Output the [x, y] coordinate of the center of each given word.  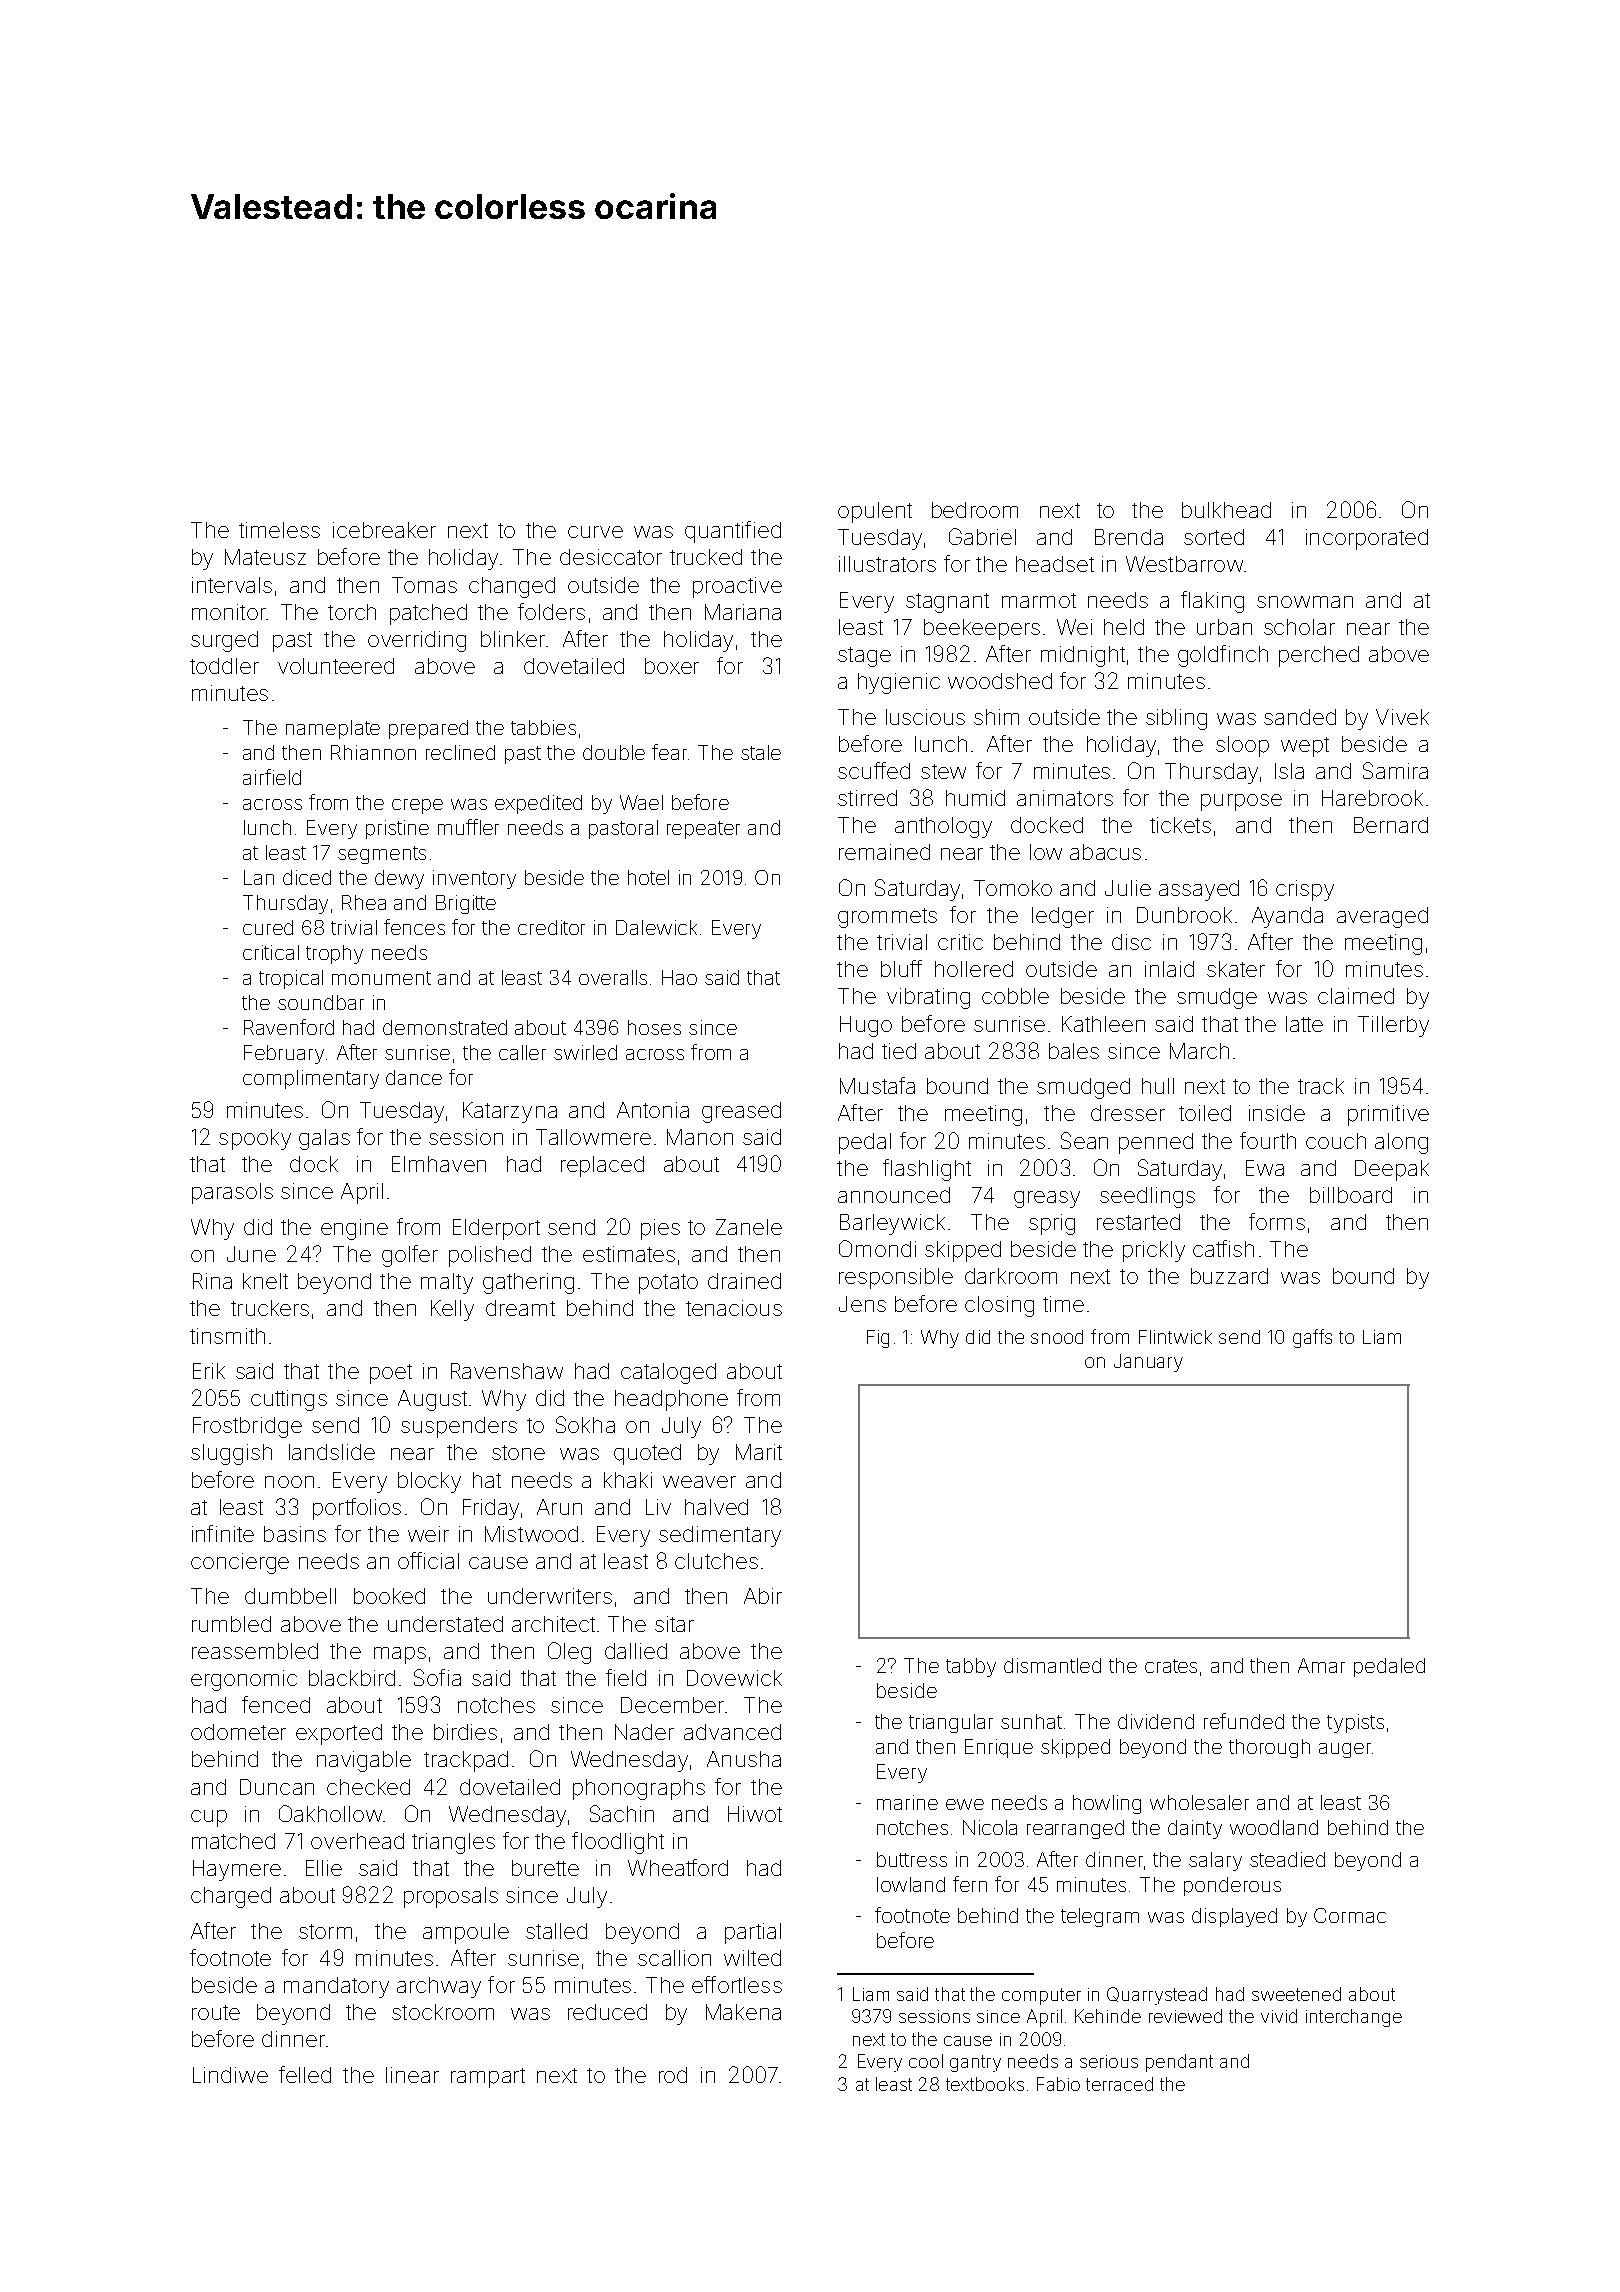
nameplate [333, 729]
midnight [1083, 656]
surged [224, 641]
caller [522, 1052]
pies [660, 1229]
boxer [672, 666]
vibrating [928, 998]
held [1124, 627]
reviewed [1185, 2016]
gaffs [1312, 1338]
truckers [270, 1308]
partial [753, 1933]
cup [209, 1818]
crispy [1305, 890]
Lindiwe [230, 2075]
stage [864, 657]
